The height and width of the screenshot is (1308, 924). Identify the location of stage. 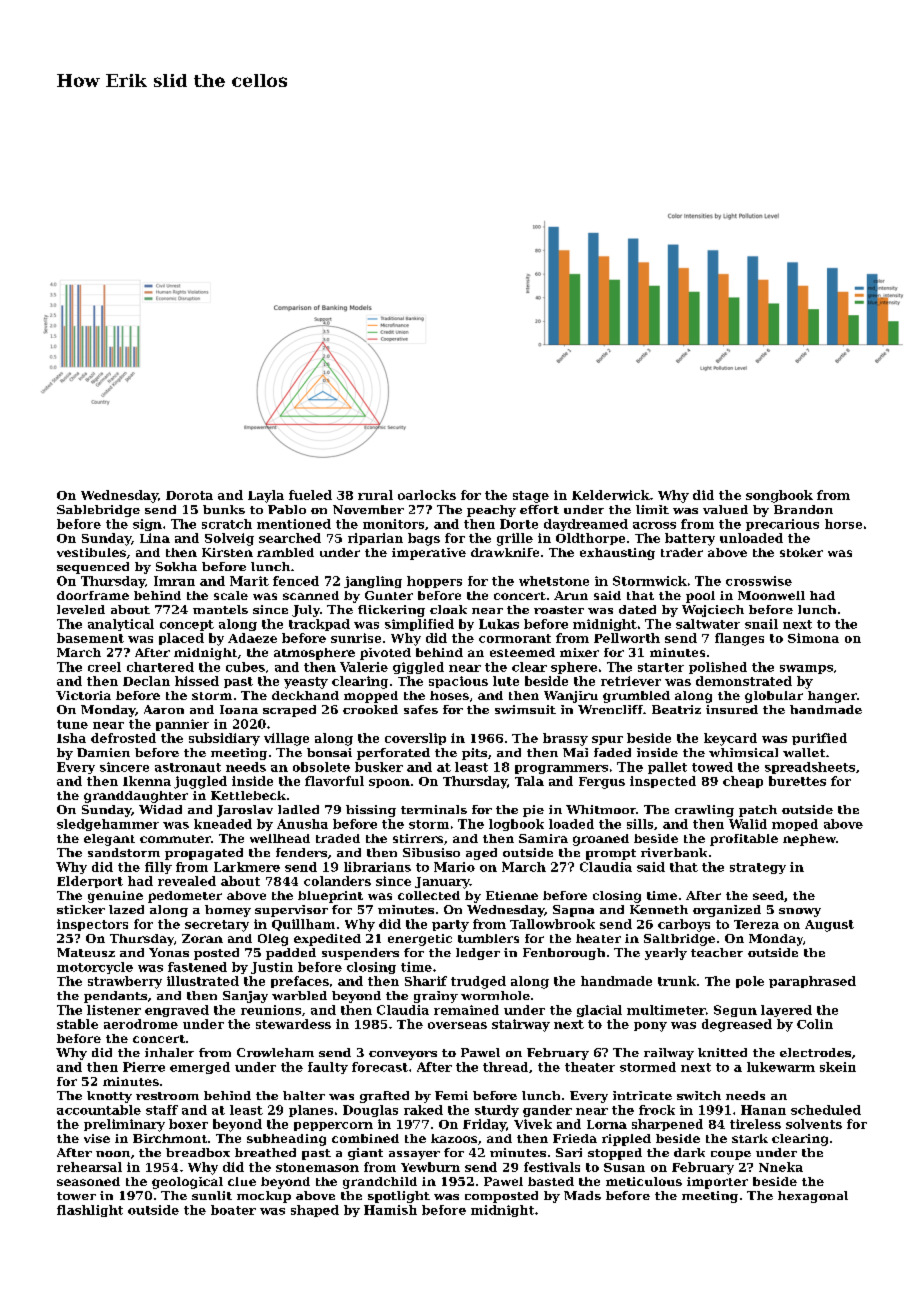
(531, 497).
